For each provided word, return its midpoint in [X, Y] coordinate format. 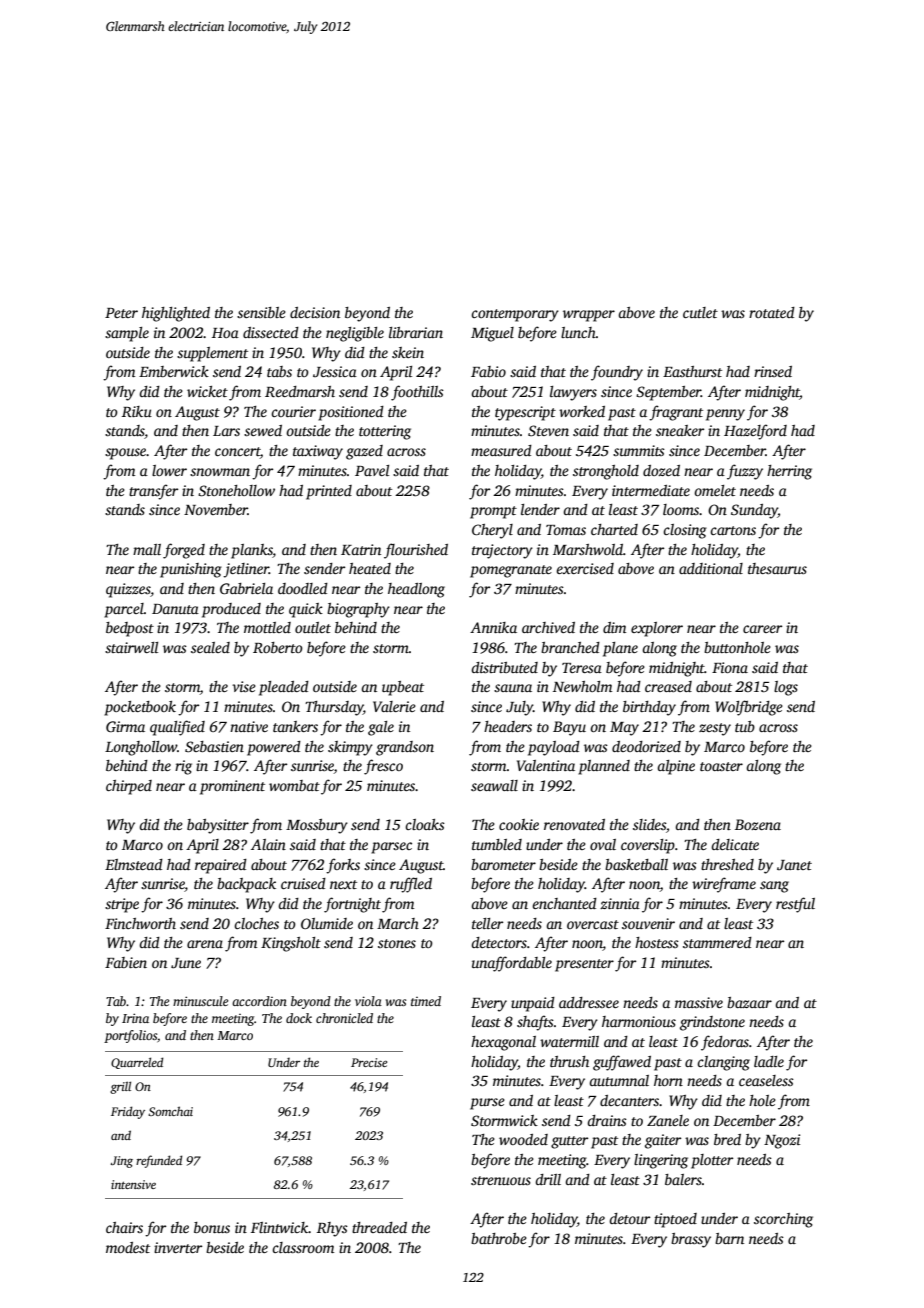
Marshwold [588, 549]
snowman [220, 472]
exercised [585, 568]
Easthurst [692, 371]
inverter [178, 1247]
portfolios [130, 1036]
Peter [121, 313]
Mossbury [317, 826]
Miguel [492, 334]
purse [487, 1104]
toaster [721, 766]
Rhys [332, 1229]
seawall [494, 785]
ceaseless [766, 1080]
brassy [691, 1240]
